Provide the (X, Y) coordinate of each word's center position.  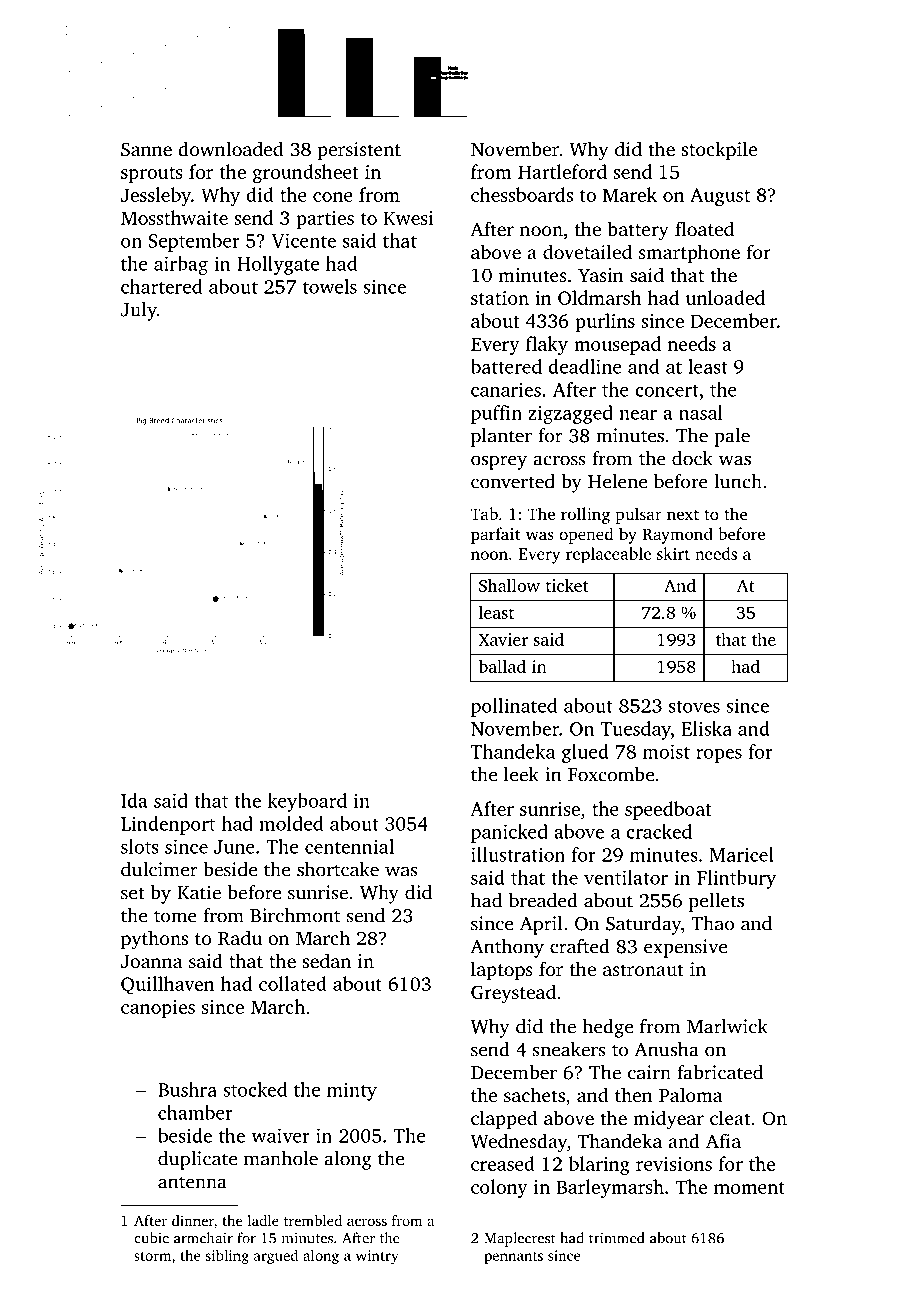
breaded (543, 900)
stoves (694, 707)
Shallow (509, 585)
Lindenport (168, 825)
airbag (181, 265)
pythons (154, 940)
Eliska (707, 728)
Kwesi (408, 218)
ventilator (626, 877)
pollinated (514, 707)
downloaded (230, 148)
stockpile (719, 151)
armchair (203, 1238)
